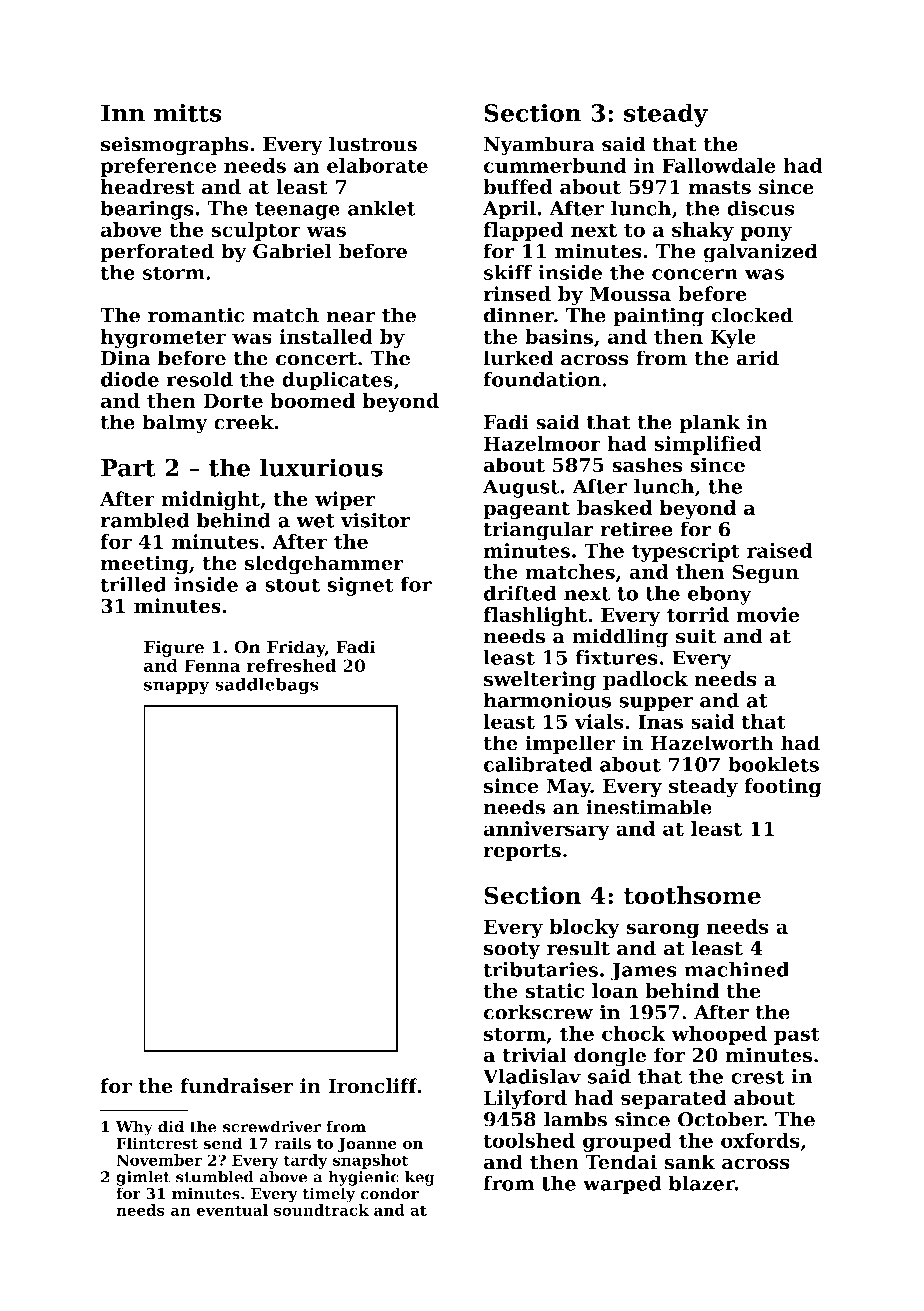 The height and width of the page is (1311, 924). What do you see at coordinates (686, 552) in the page?
I see `typescript` at bounding box center [686, 552].
